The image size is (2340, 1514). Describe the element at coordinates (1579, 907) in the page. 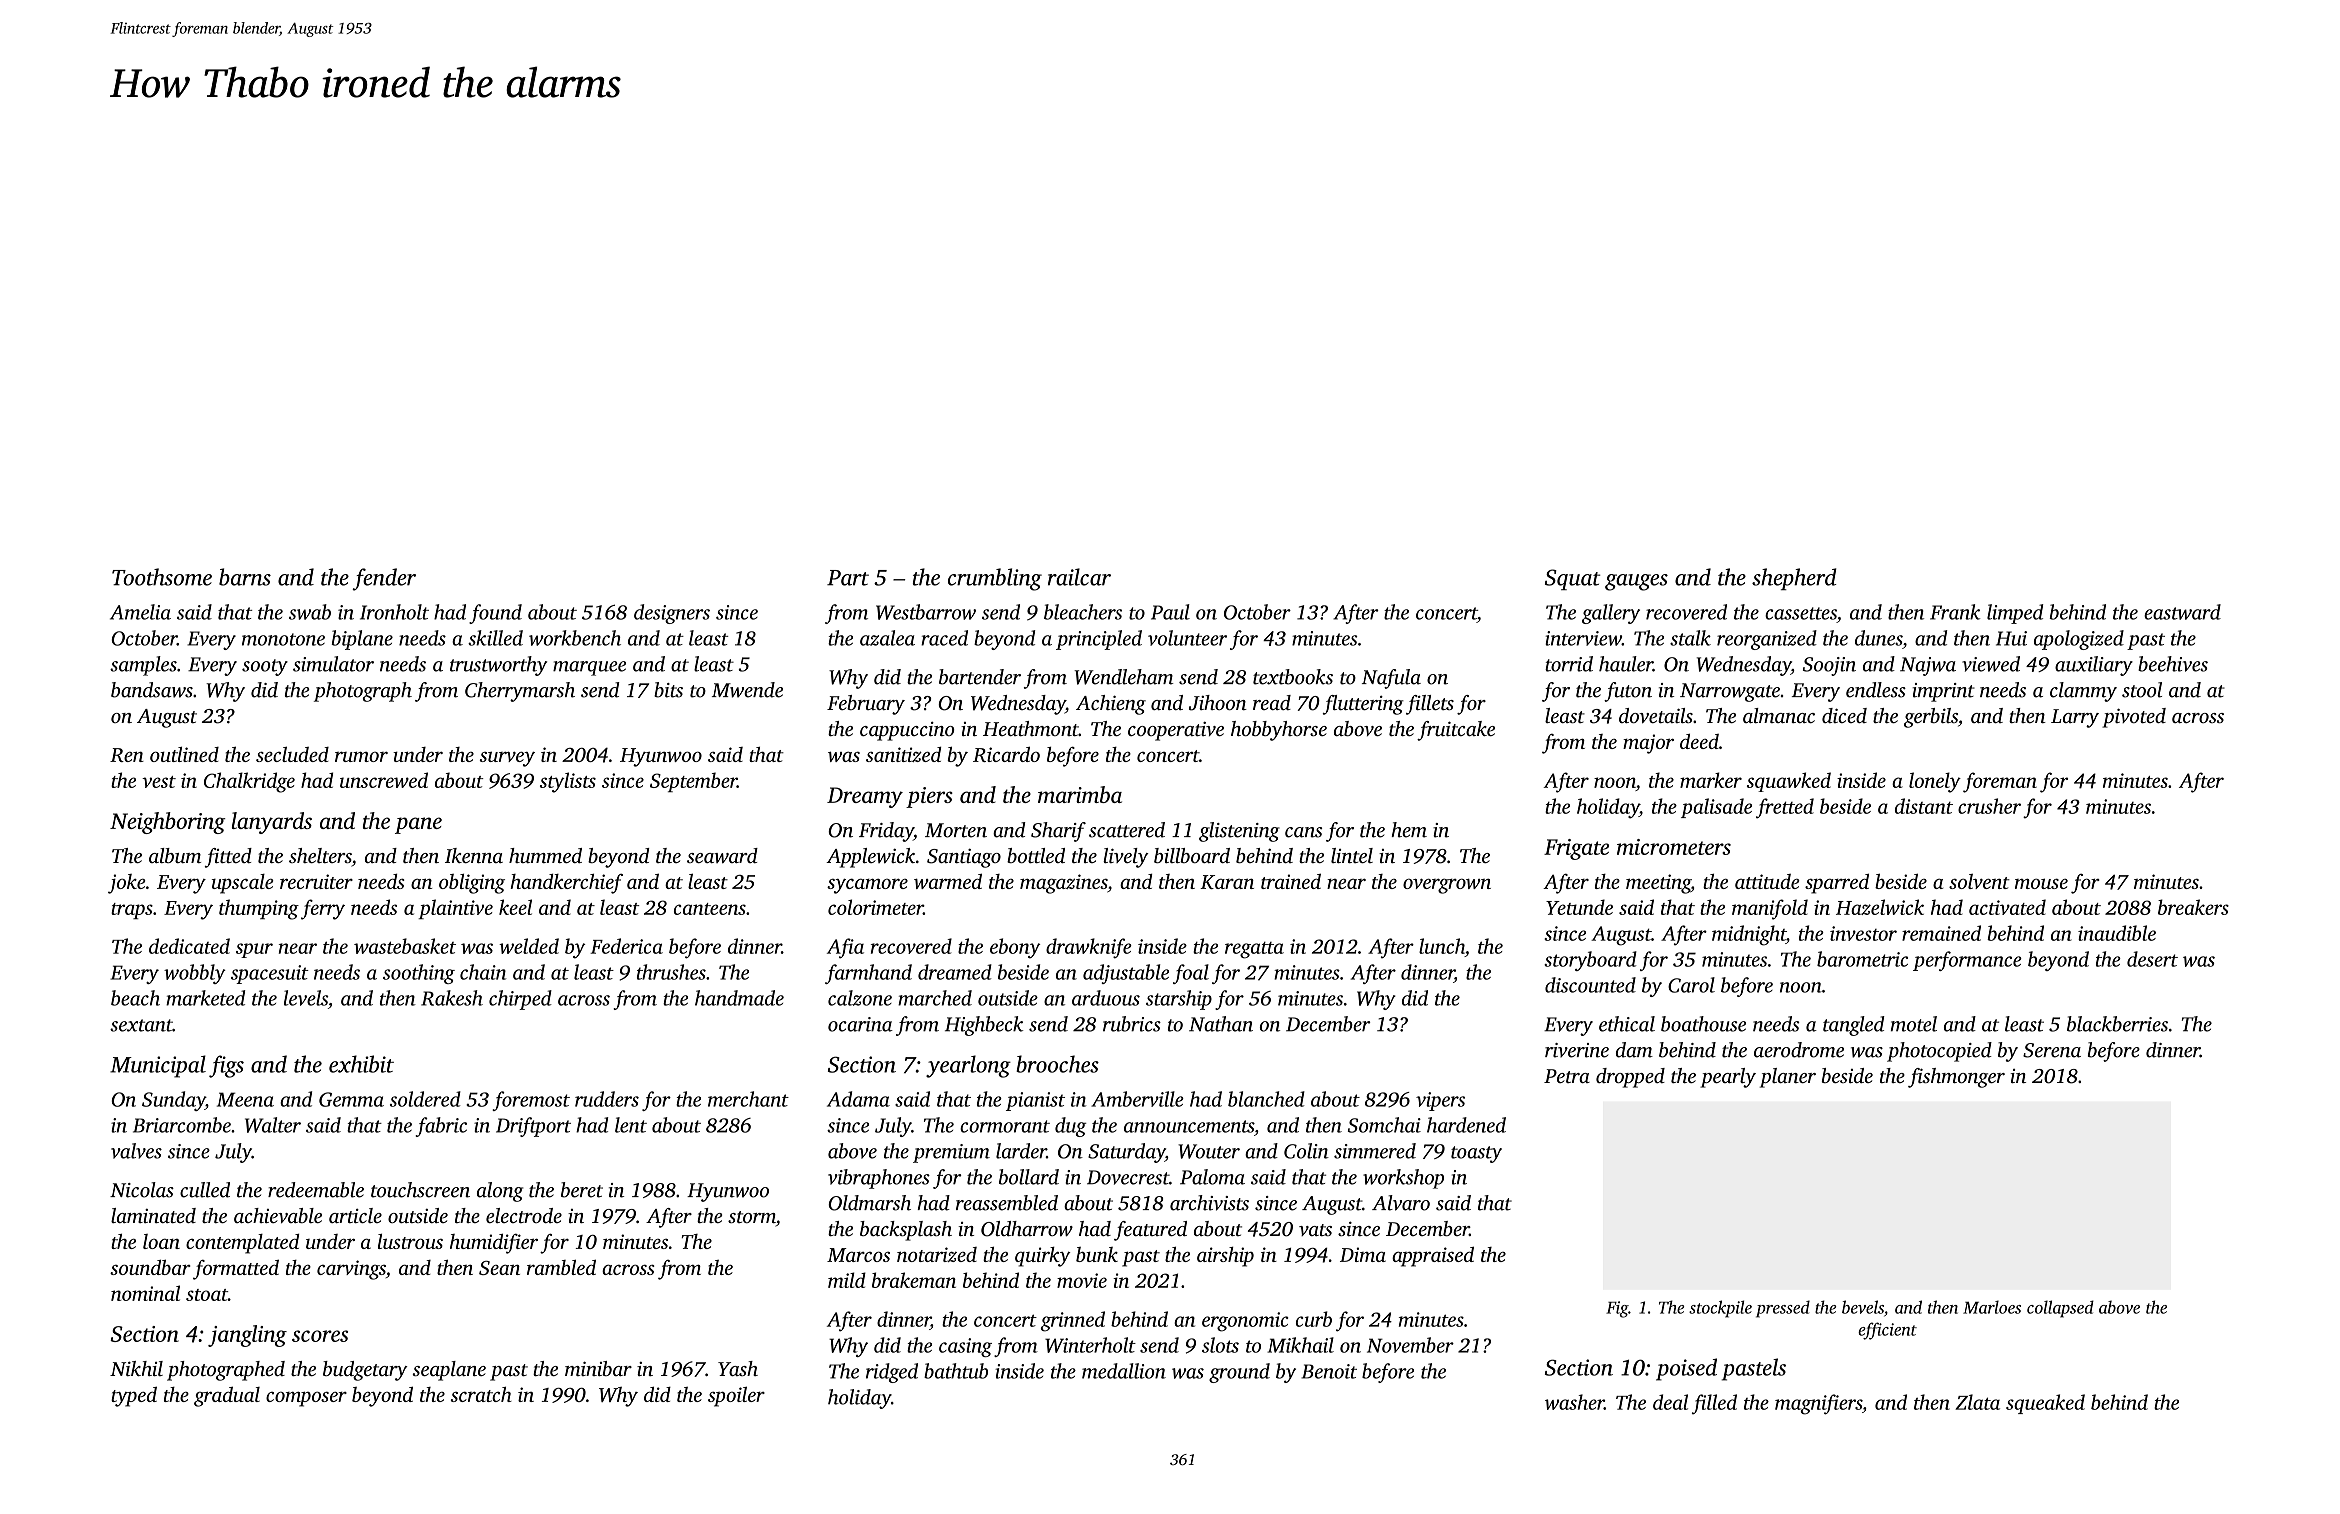

I see `Yetunde` at that location.
